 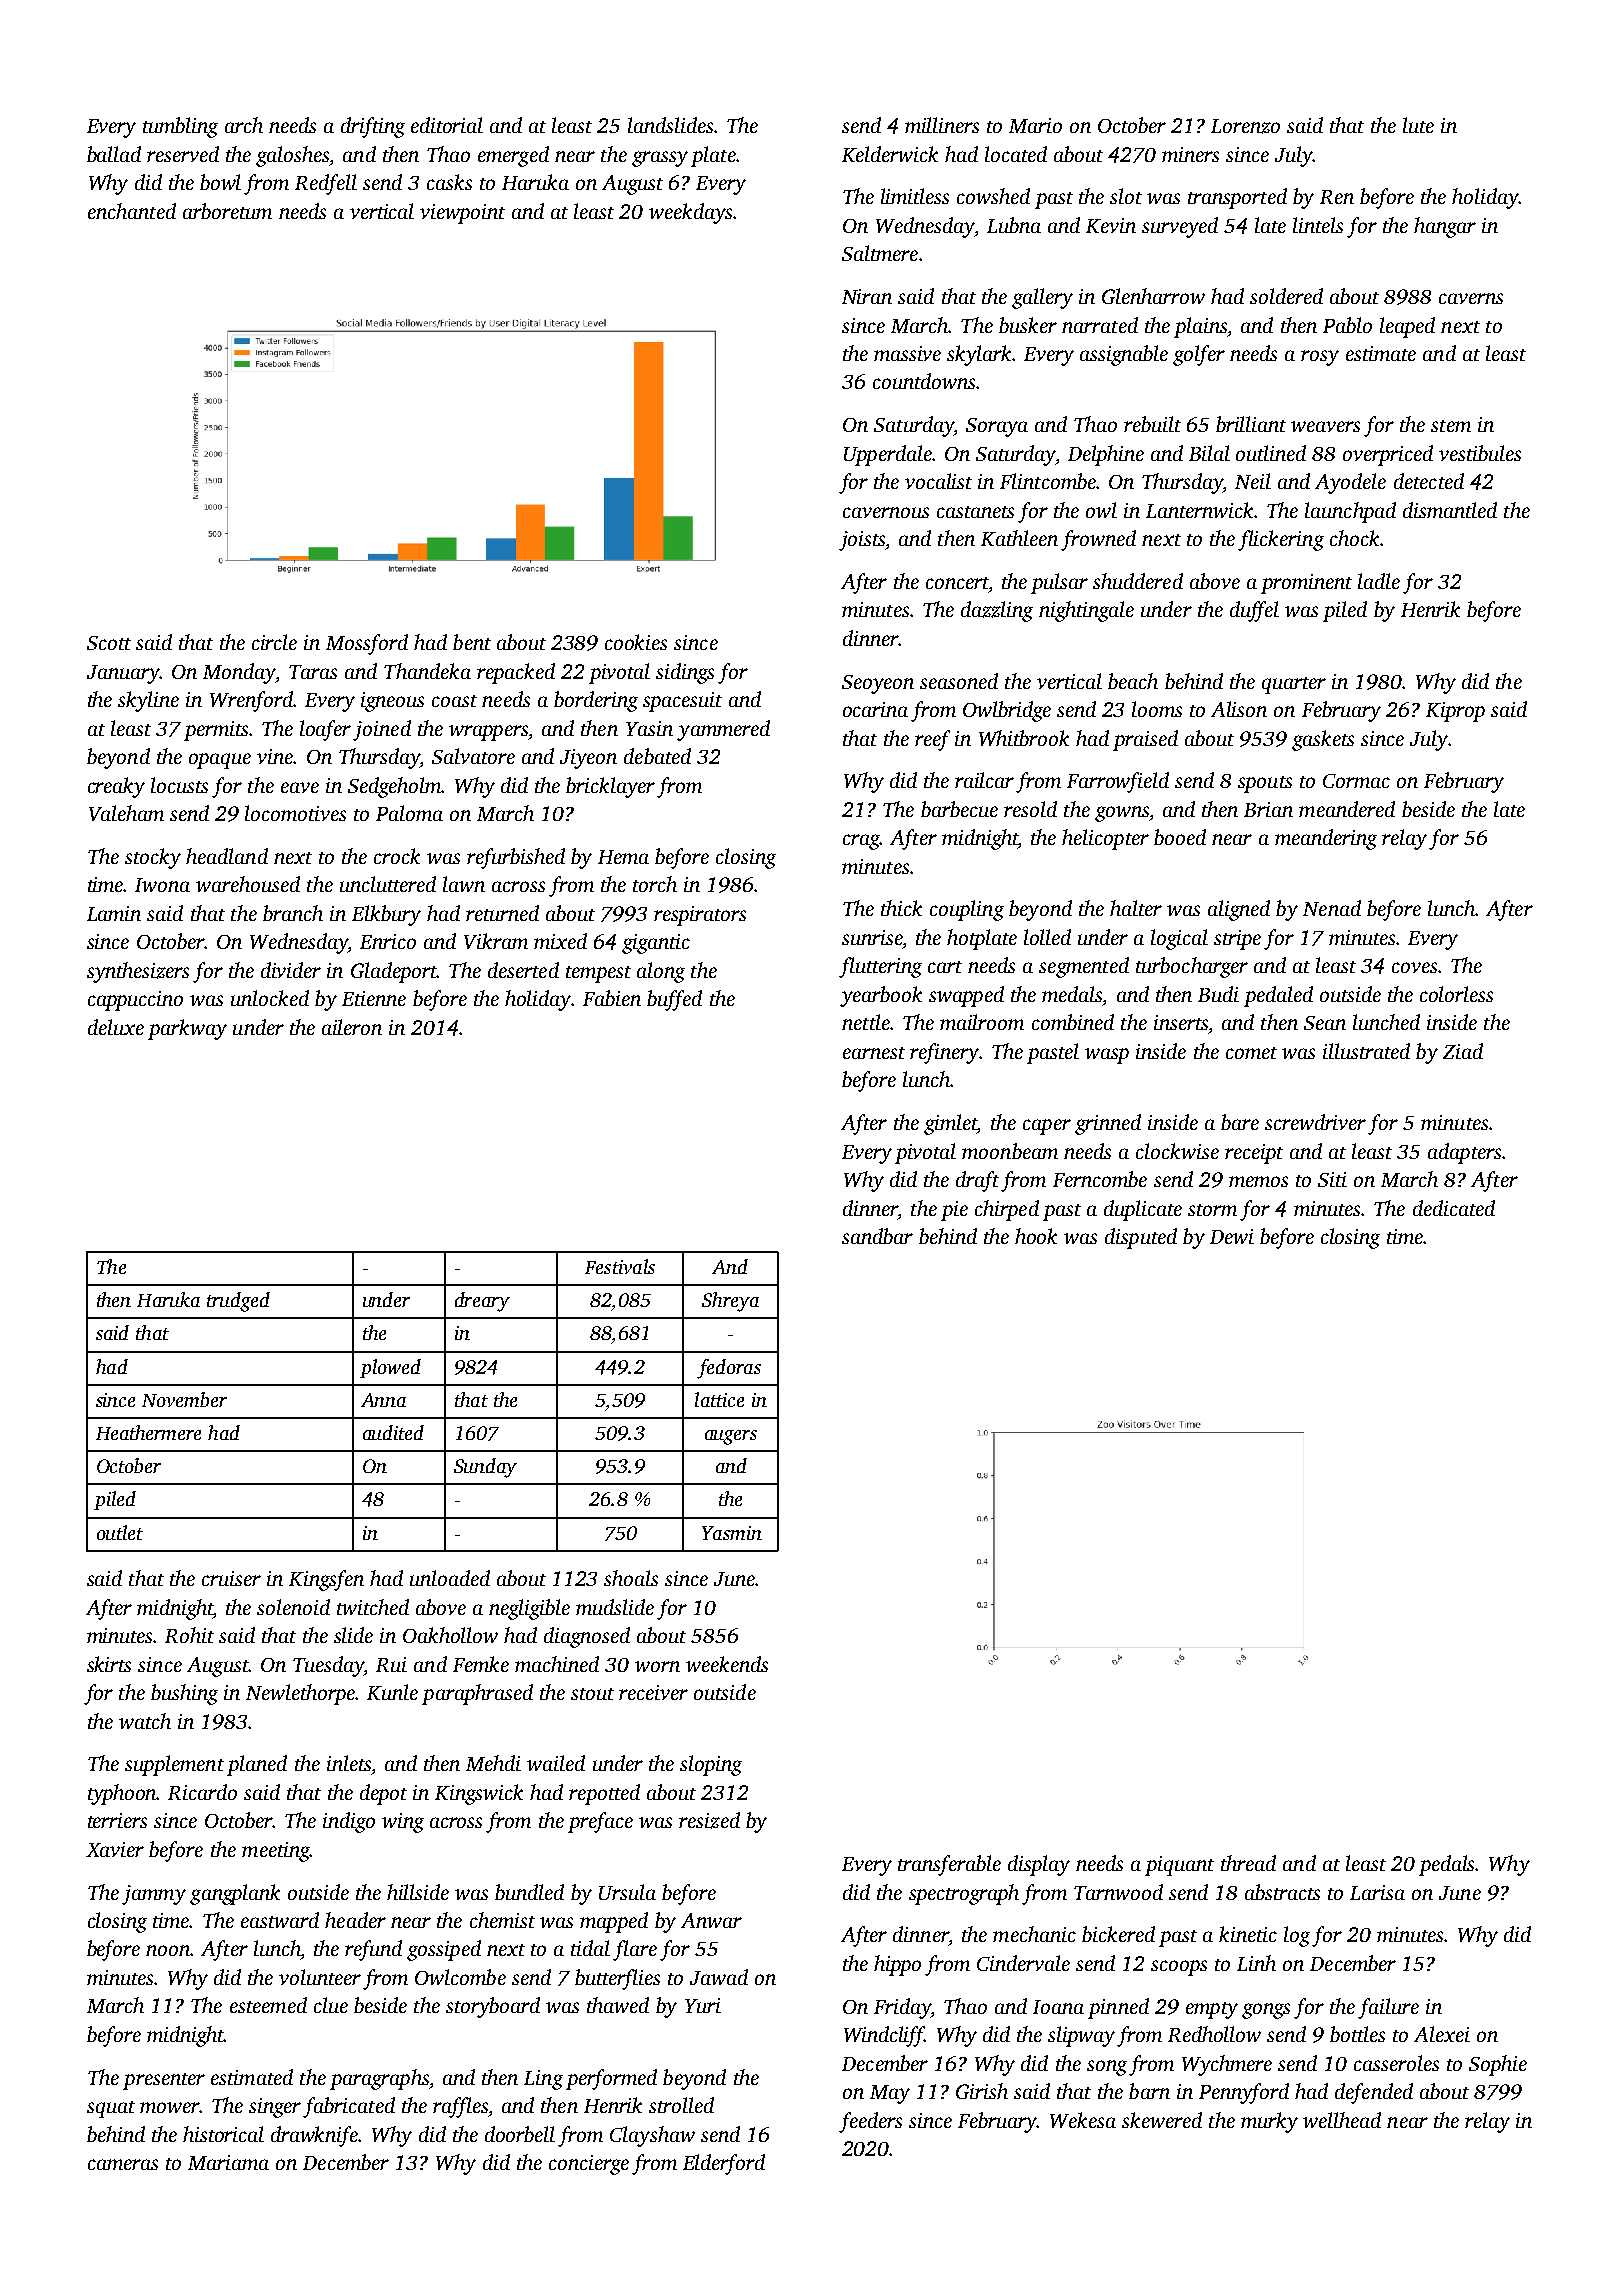 What do you see at coordinates (660, 159) in the screenshot?
I see `grassy` at bounding box center [660, 159].
